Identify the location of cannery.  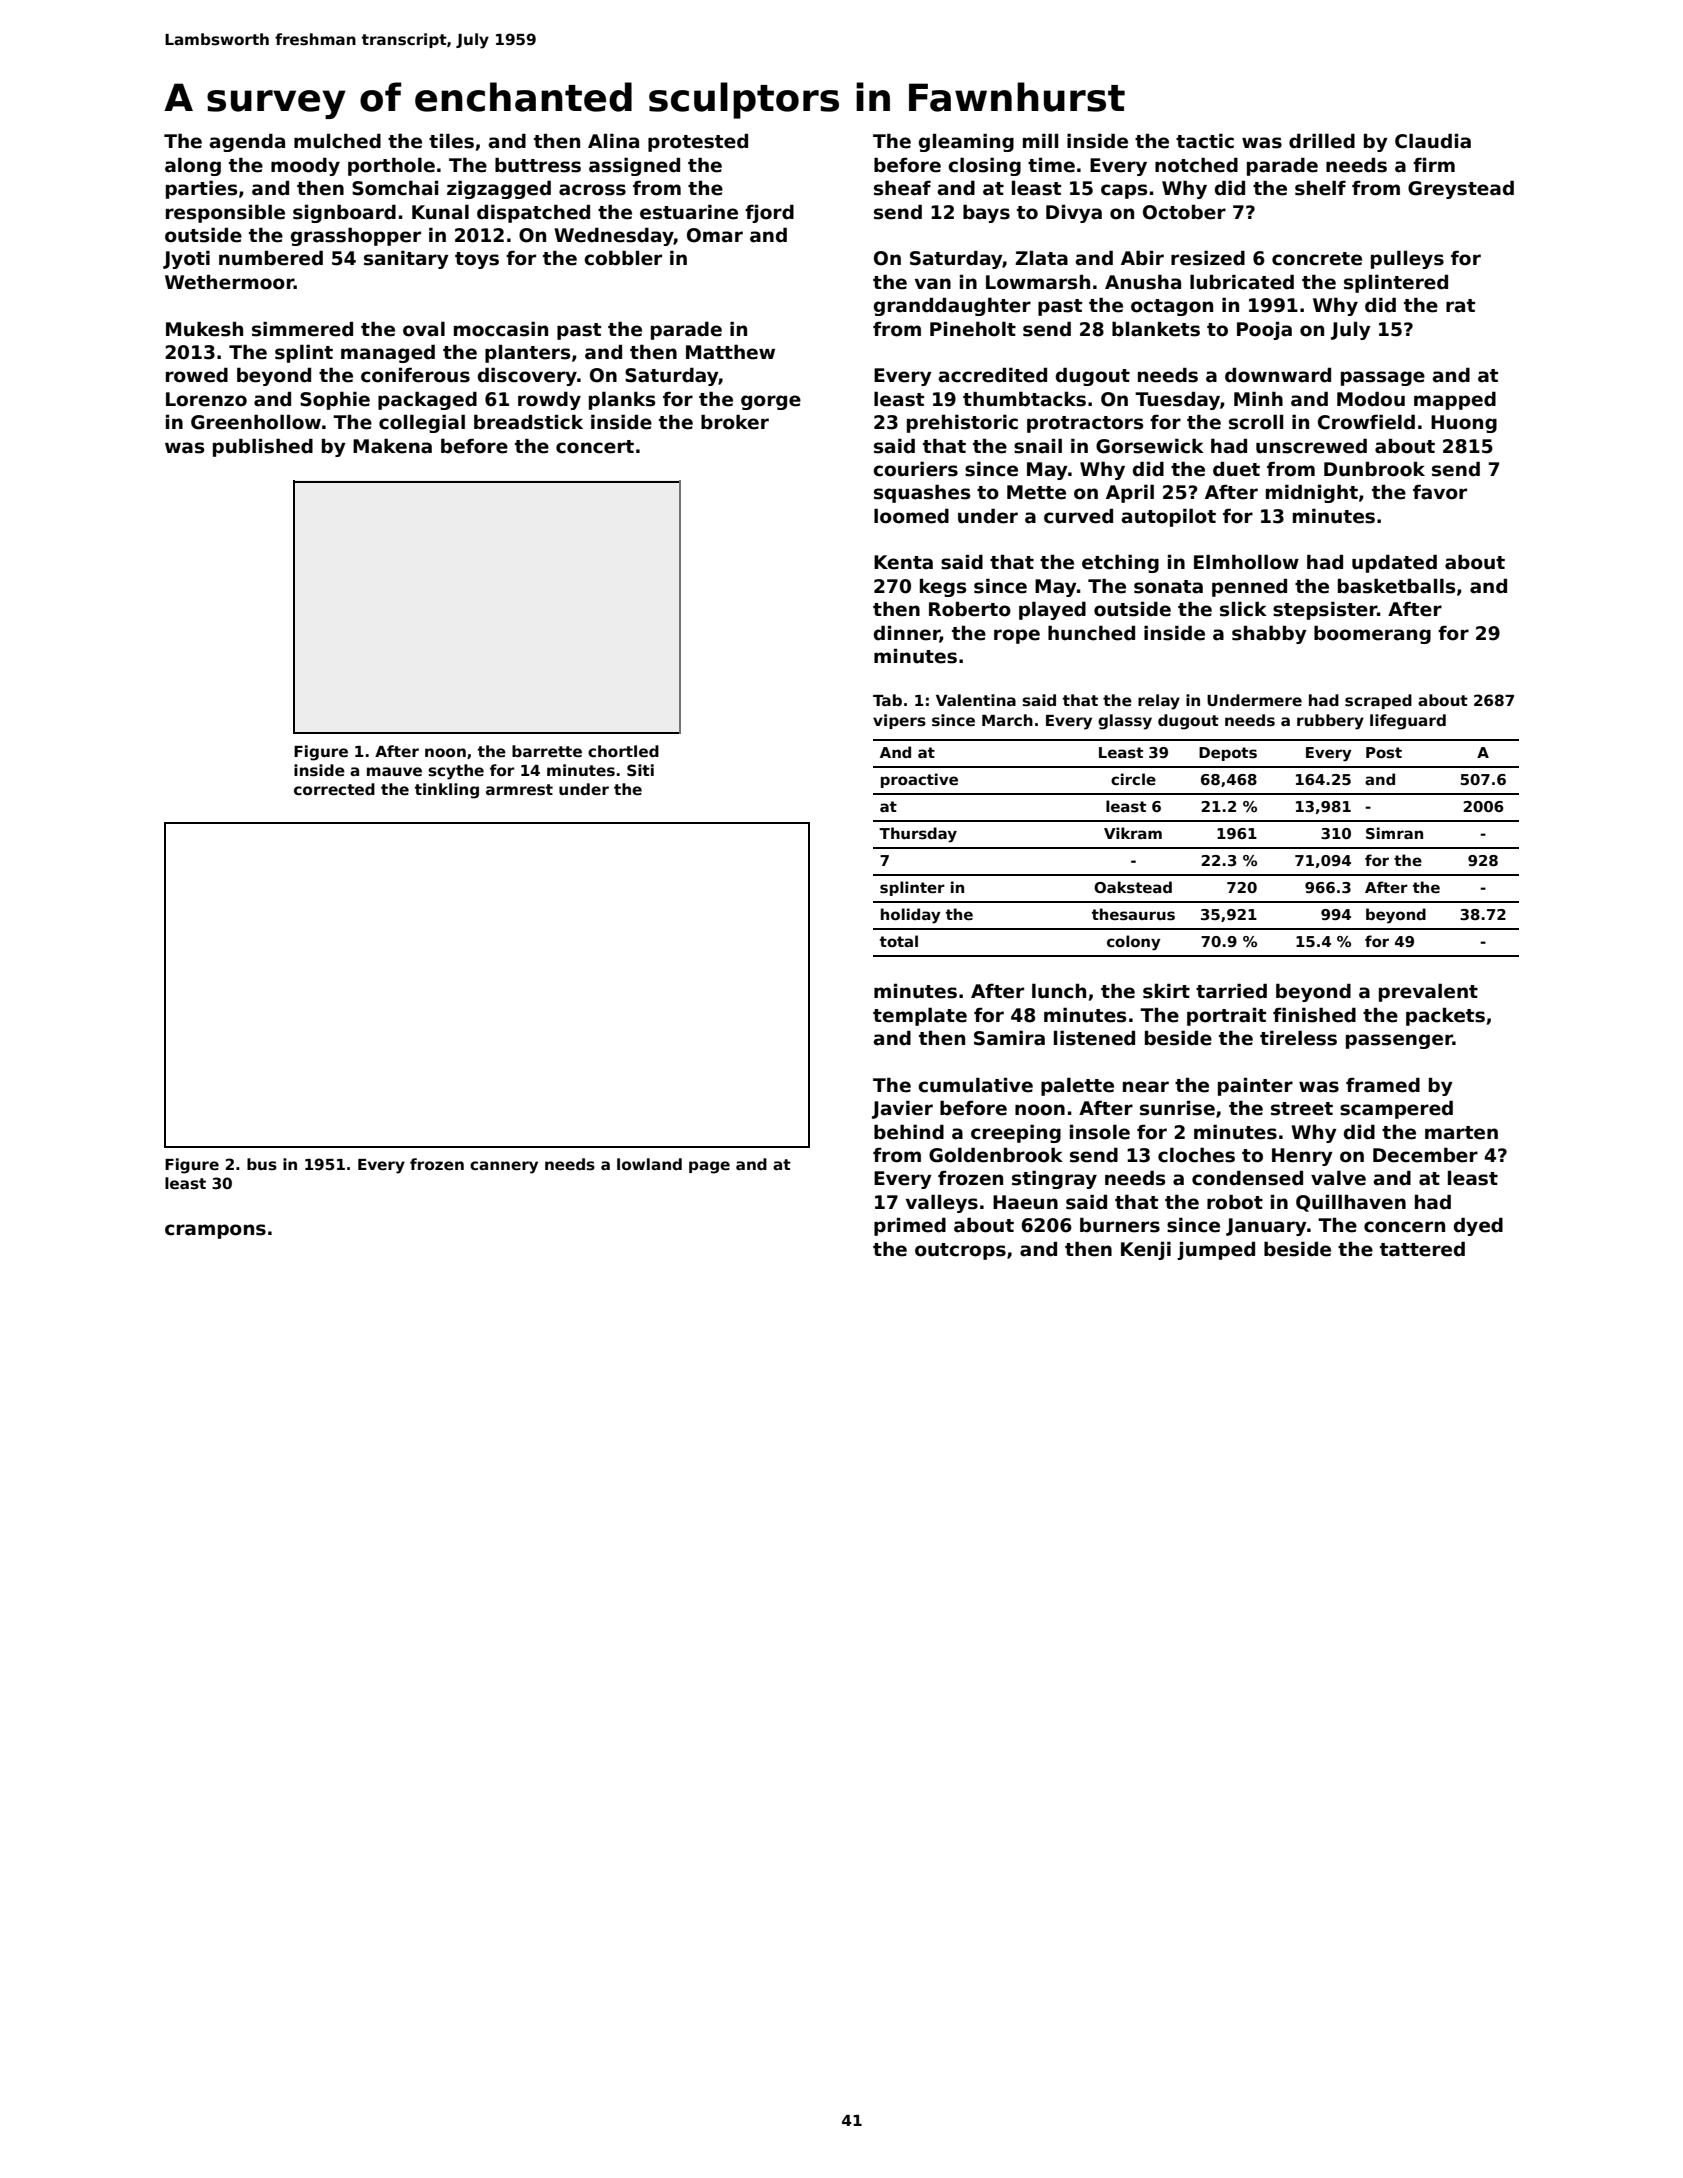
(504, 1167).
